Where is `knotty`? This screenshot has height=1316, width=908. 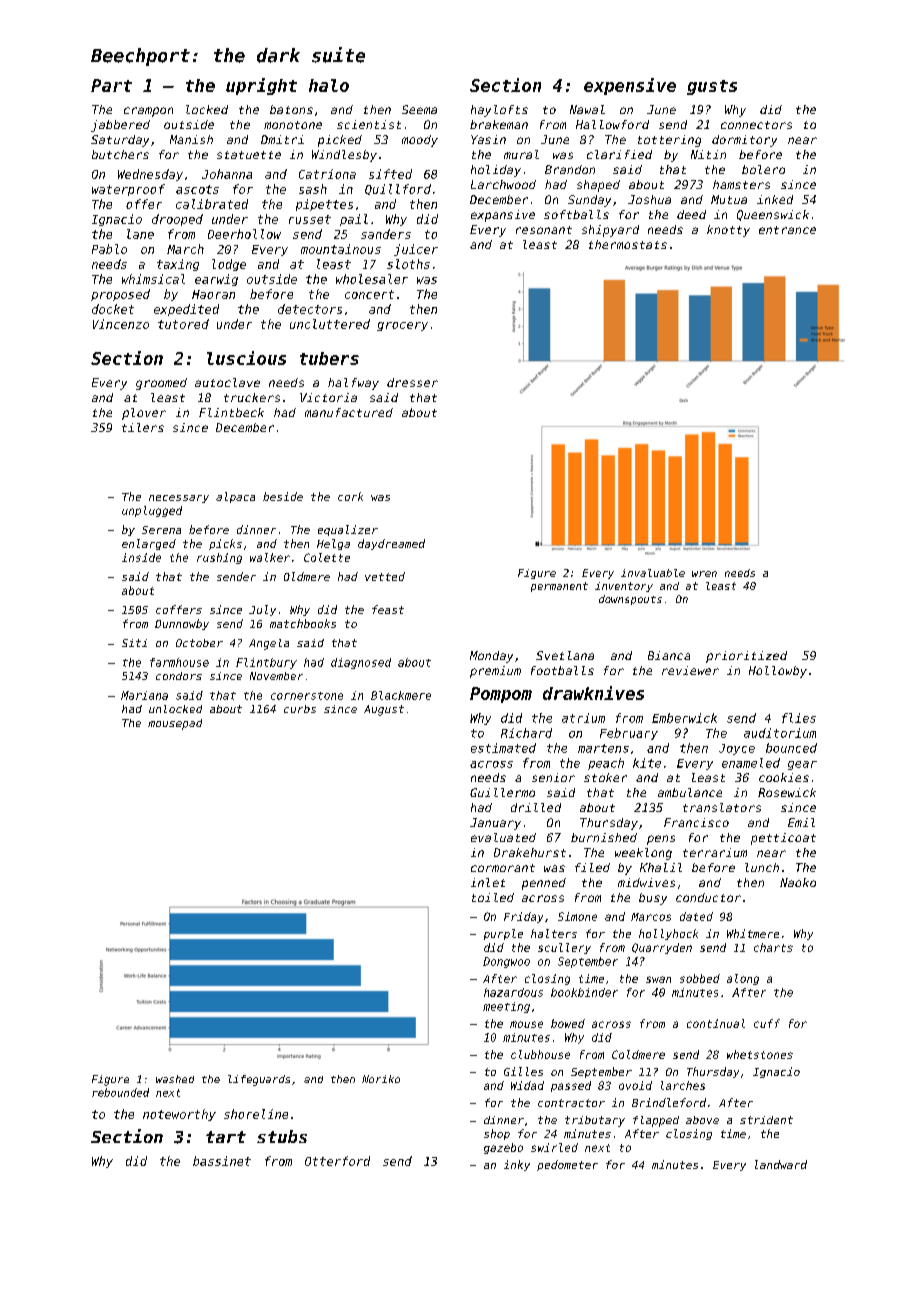 knotty is located at coordinates (728, 231).
